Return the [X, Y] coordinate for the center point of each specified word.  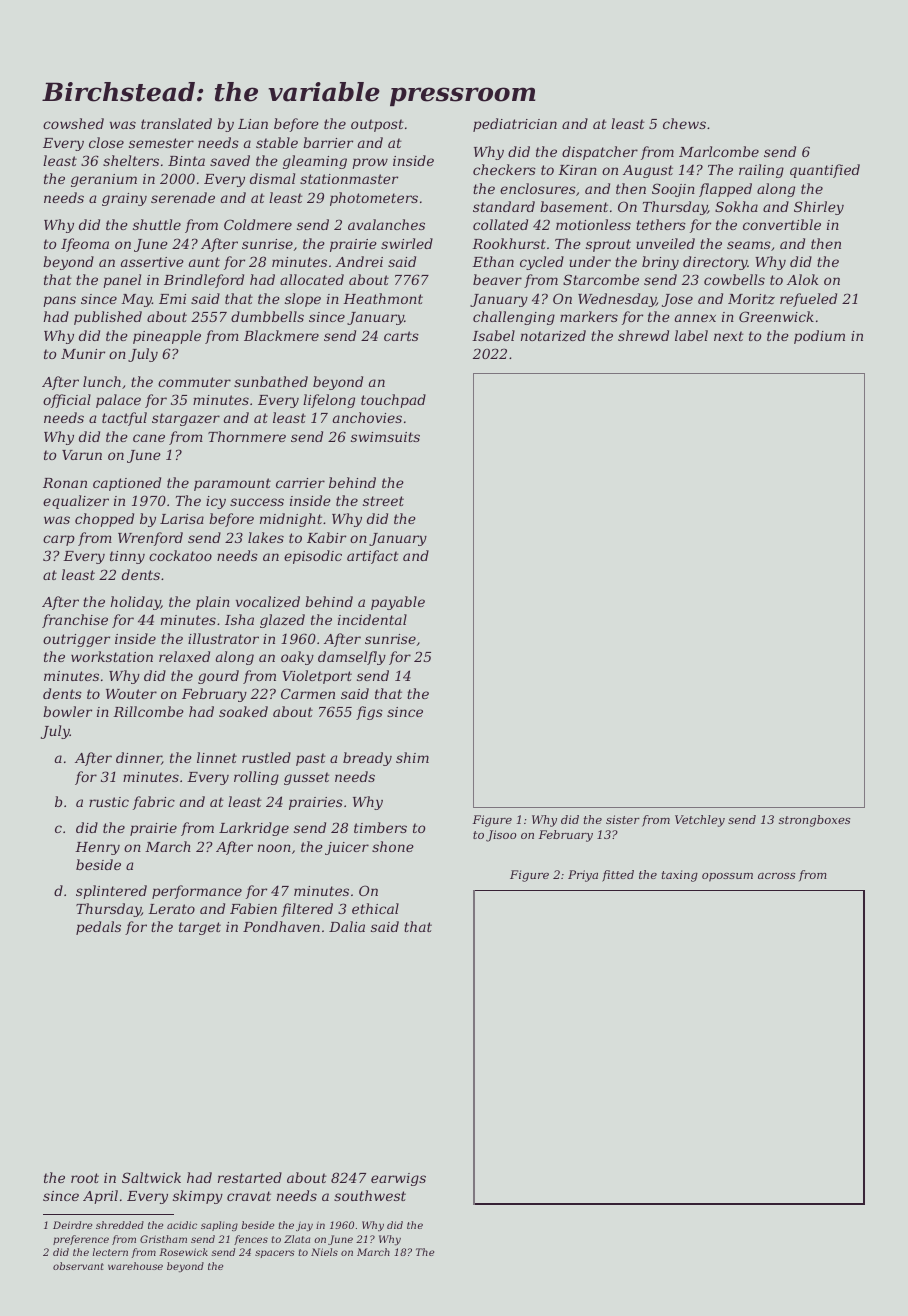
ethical [375, 908]
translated [176, 123]
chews [684, 123]
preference [81, 1240]
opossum [727, 877]
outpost [377, 125]
